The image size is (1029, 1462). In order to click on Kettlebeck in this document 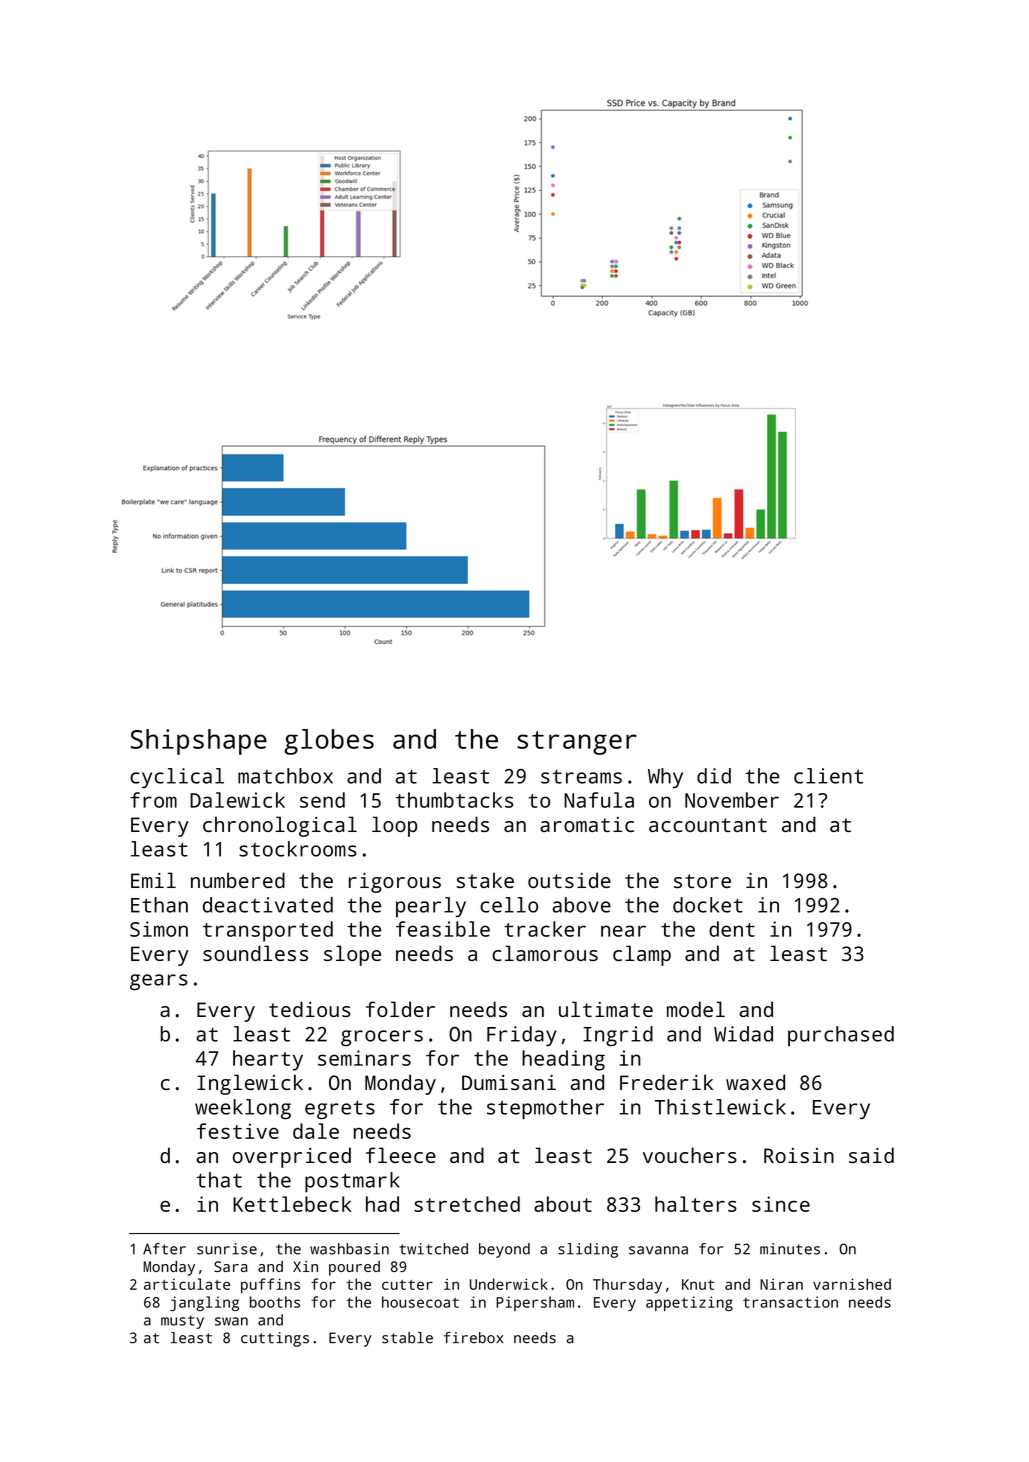, I will do `click(292, 1204)`.
